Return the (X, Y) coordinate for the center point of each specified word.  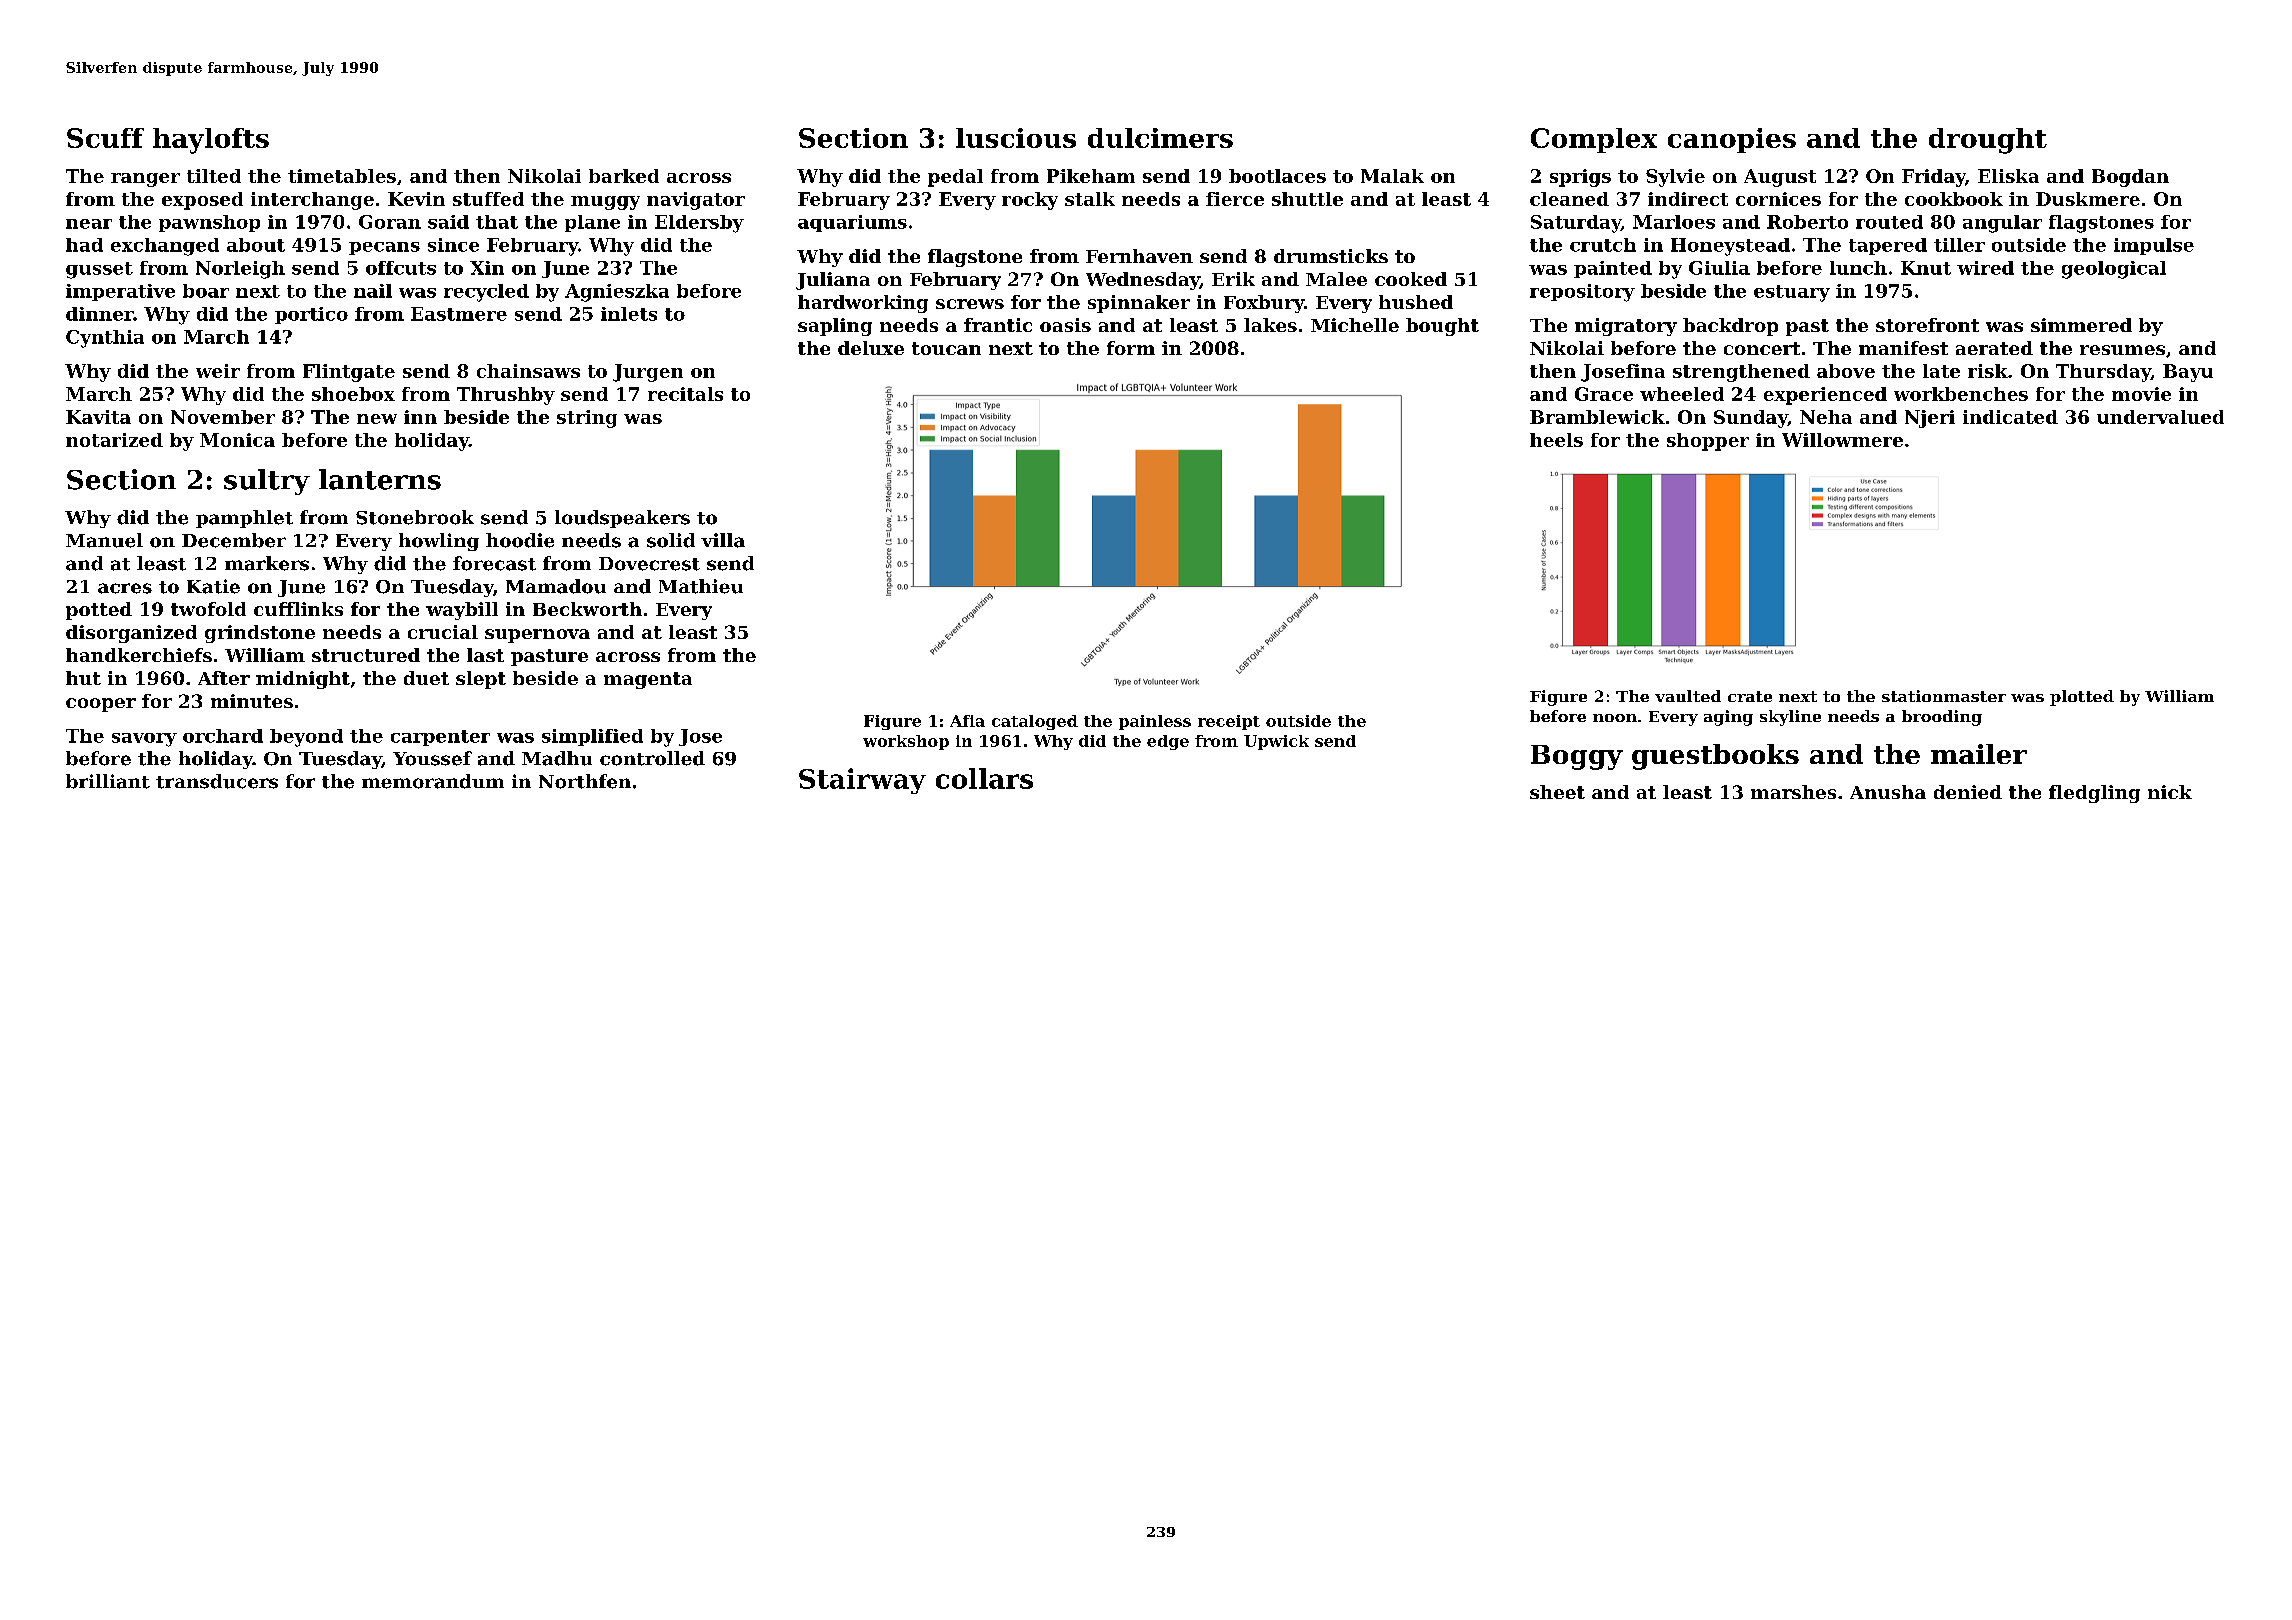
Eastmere (459, 314)
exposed (202, 201)
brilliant (108, 781)
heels (1556, 440)
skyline (1790, 718)
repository (1582, 293)
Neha (1826, 417)
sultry (267, 482)
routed (1889, 222)
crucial (443, 632)
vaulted (1688, 696)
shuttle (1307, 199)
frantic (998, 325)
